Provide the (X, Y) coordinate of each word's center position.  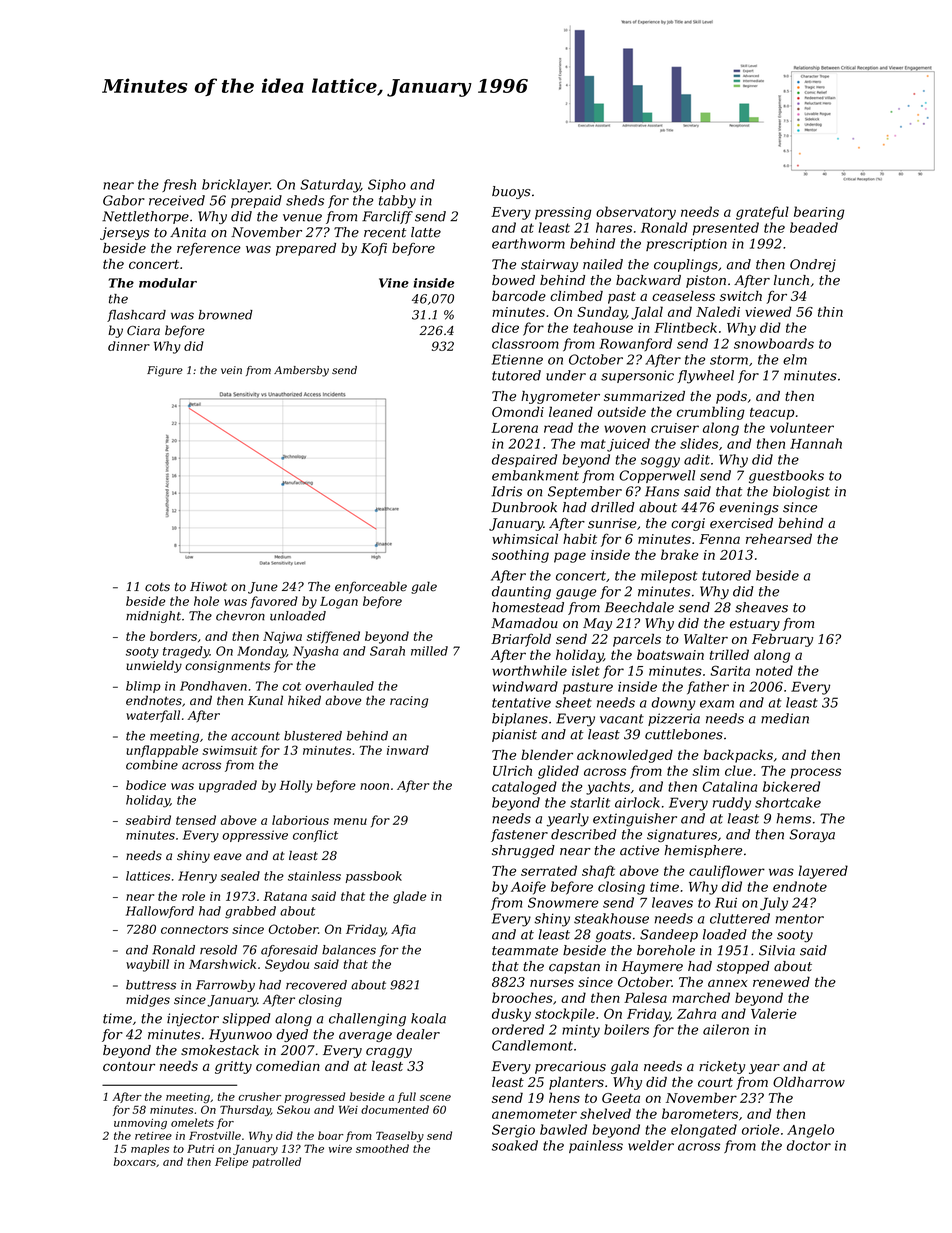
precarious (570, 1067)
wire (340, 1149)
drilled (613, 507)
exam (717, 704)
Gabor (124, 200)
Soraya (812, 835)
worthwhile (529, 670)
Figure (165, 371)
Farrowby (225, 986)
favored (274, 602)
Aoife (528, 888)
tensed (196, 820)
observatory (636, 213)
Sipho (387, 185)
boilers (626, 1029)
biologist (801, 492)
